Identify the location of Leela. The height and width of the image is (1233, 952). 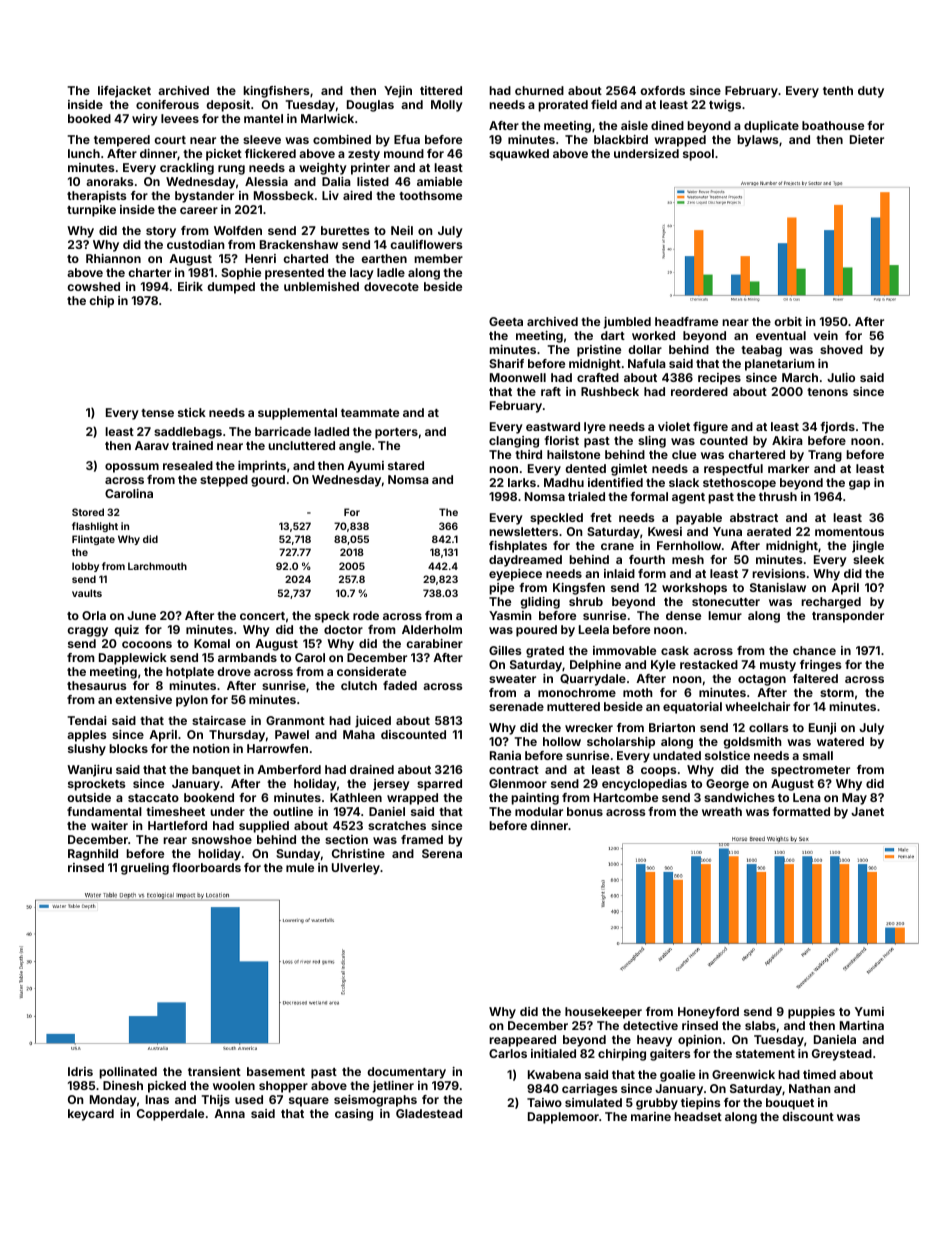
(594, 629).
